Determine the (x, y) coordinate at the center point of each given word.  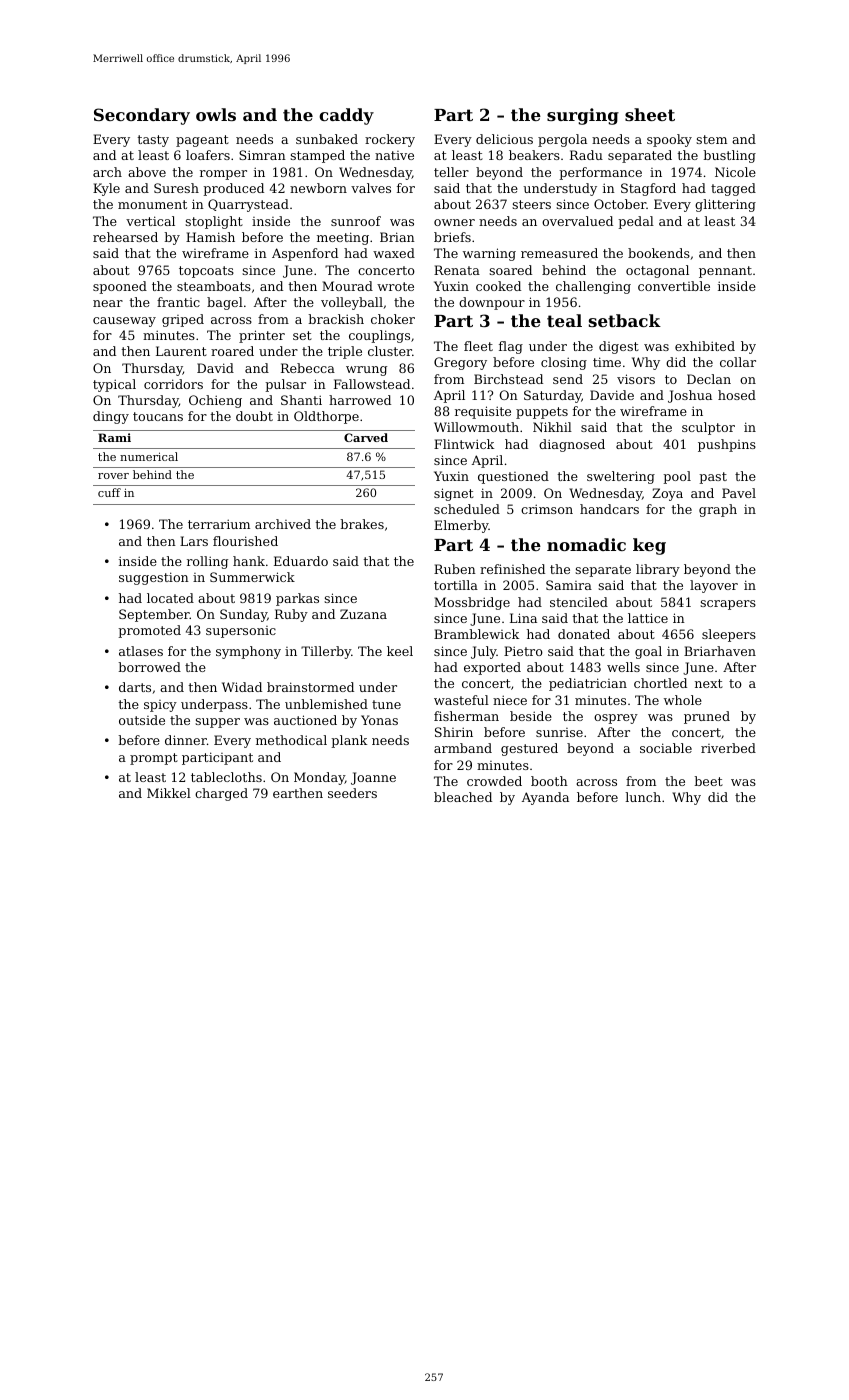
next (709, 683)
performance (600, 173)
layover (714, 586)
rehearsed (125, 237)
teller (451, 172)
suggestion (154, 578)
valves (371, 188)
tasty (153, 141)
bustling (729, 156)
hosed (737, 395)
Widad (242, 687)
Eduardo (301, 561)
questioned (513, 477)
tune (386, 704)
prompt (154, 759)
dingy (111, 417)
